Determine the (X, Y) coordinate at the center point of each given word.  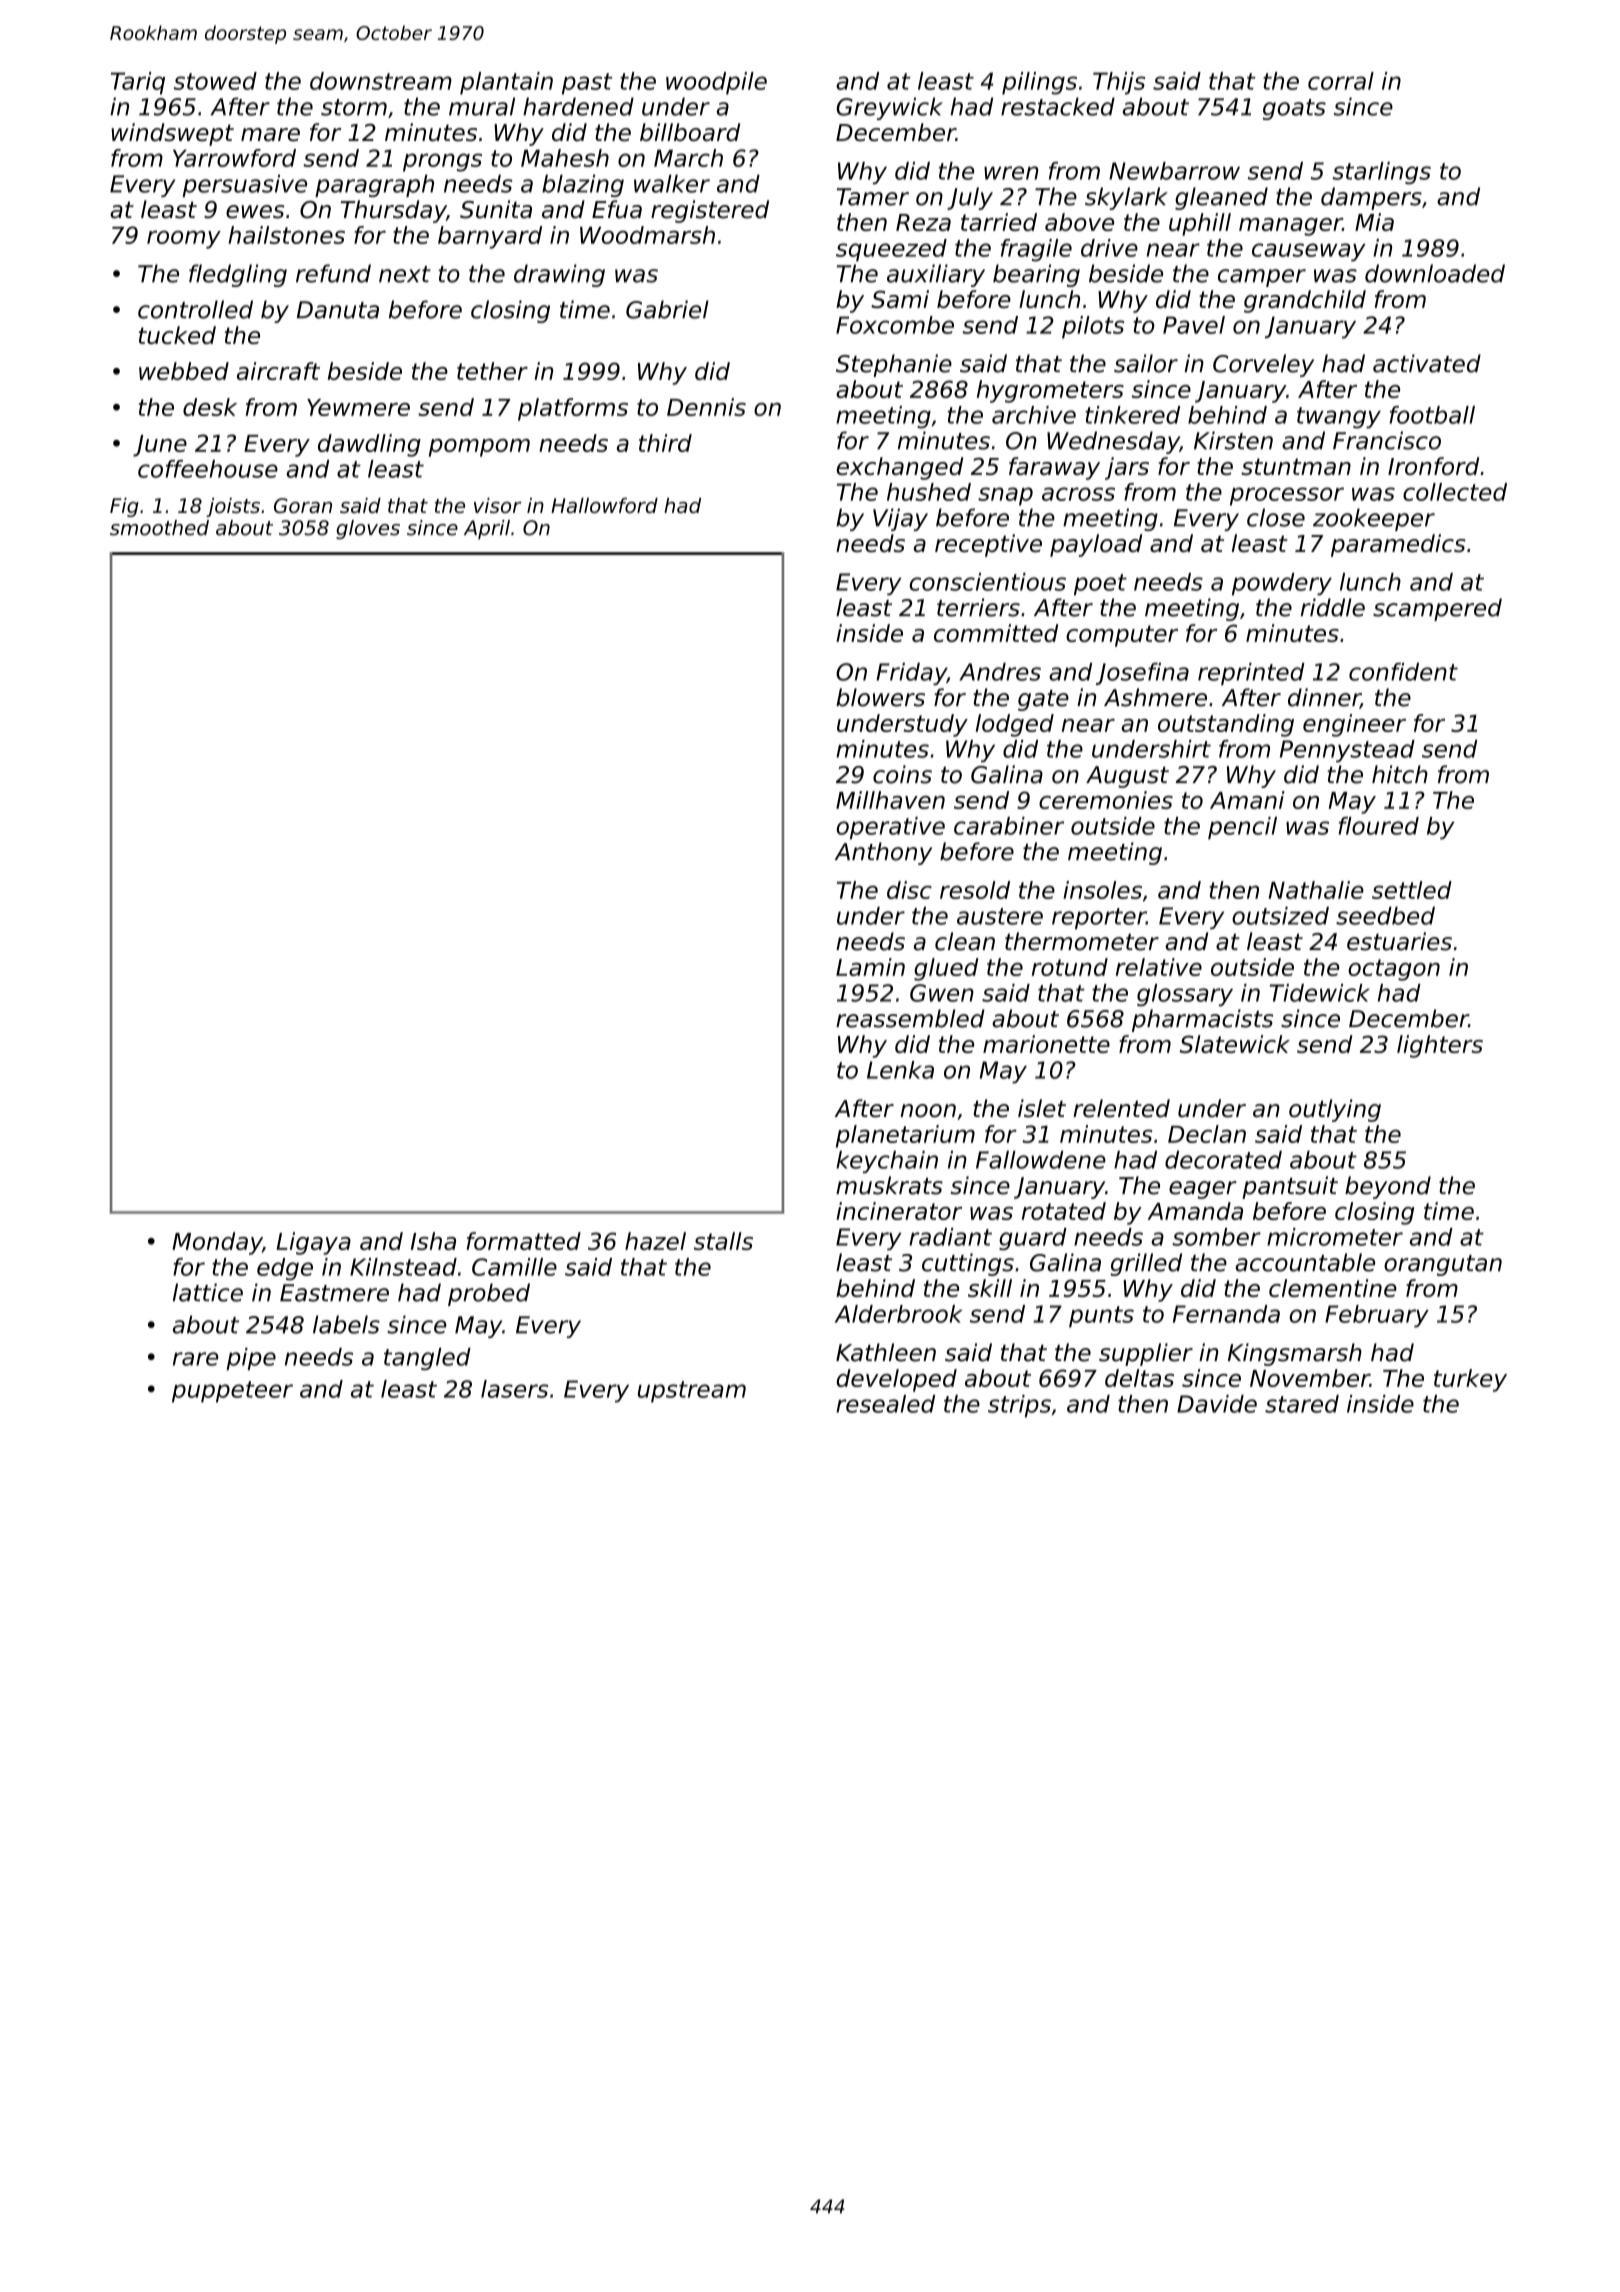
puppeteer (232, 1392)
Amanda (1195, 1211)
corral (1341, 81)
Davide (1217, 1404)
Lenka (900, 1070)
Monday (217, 1243)
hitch (1400, 774)
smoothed (159, 528)
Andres (1000, 672)
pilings (1039, 83)
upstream (692, 1392)
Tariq (138, 83)
